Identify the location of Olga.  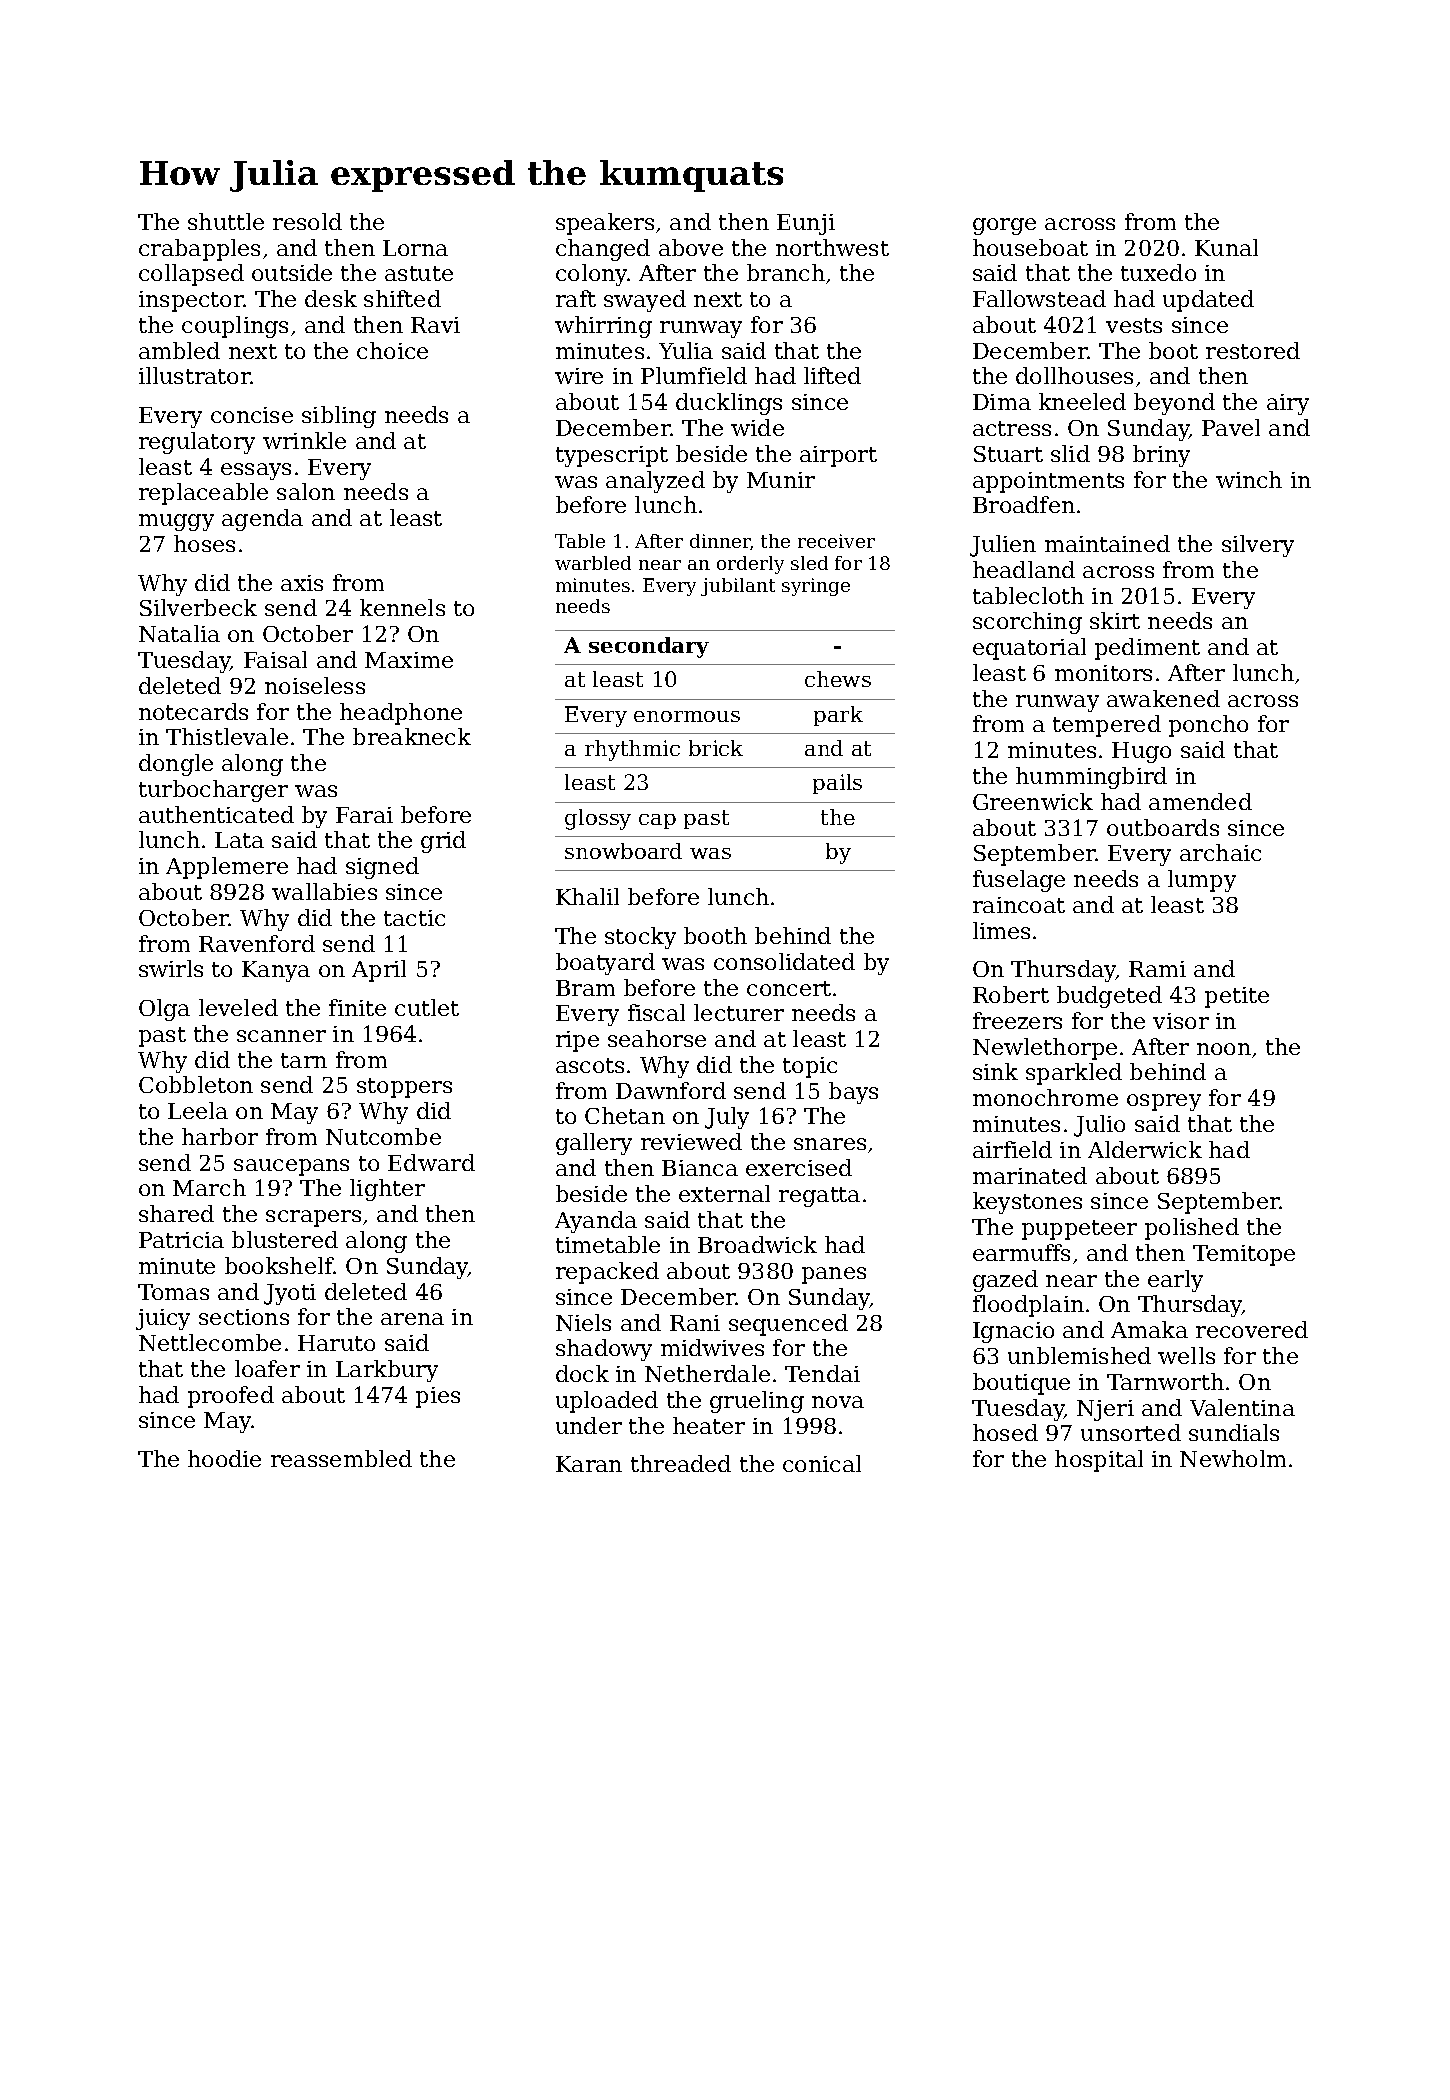
(164, 1010).
